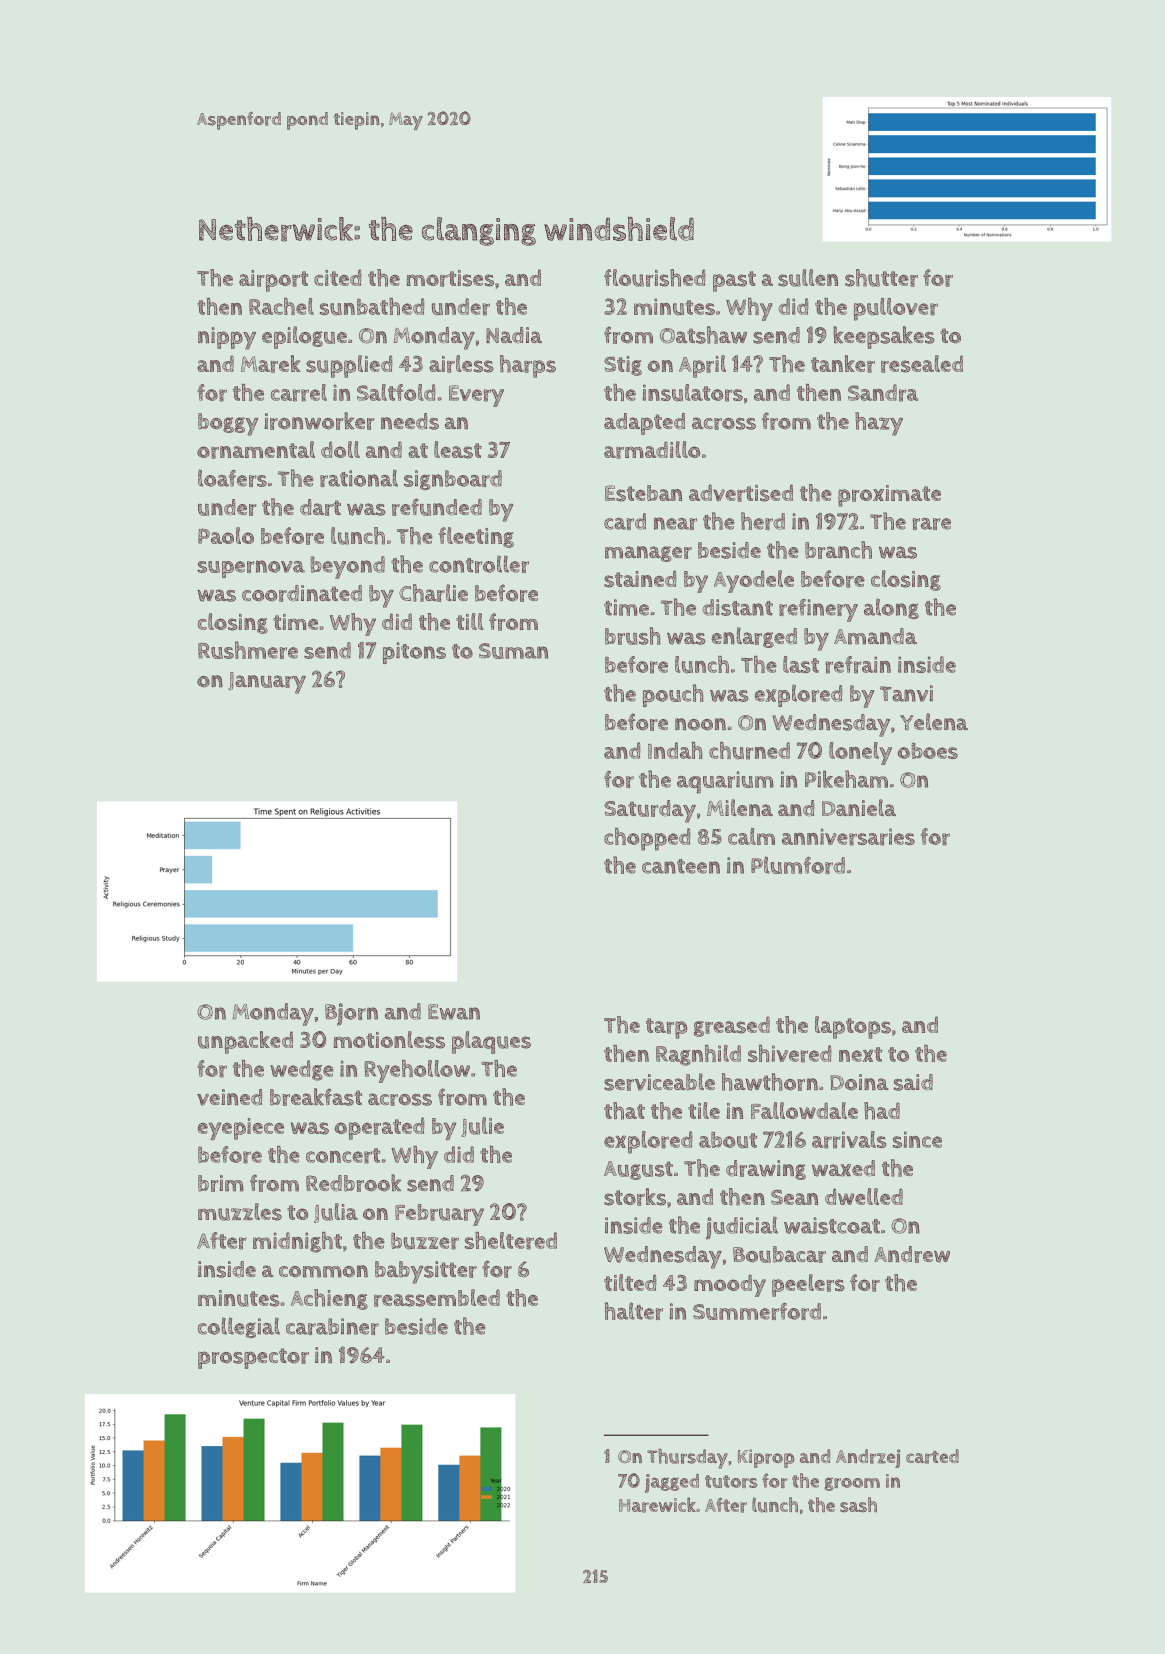  What do you see at coordinates (927, 751) in the page?
I see `oboes` at bounding box center [927, 751].
